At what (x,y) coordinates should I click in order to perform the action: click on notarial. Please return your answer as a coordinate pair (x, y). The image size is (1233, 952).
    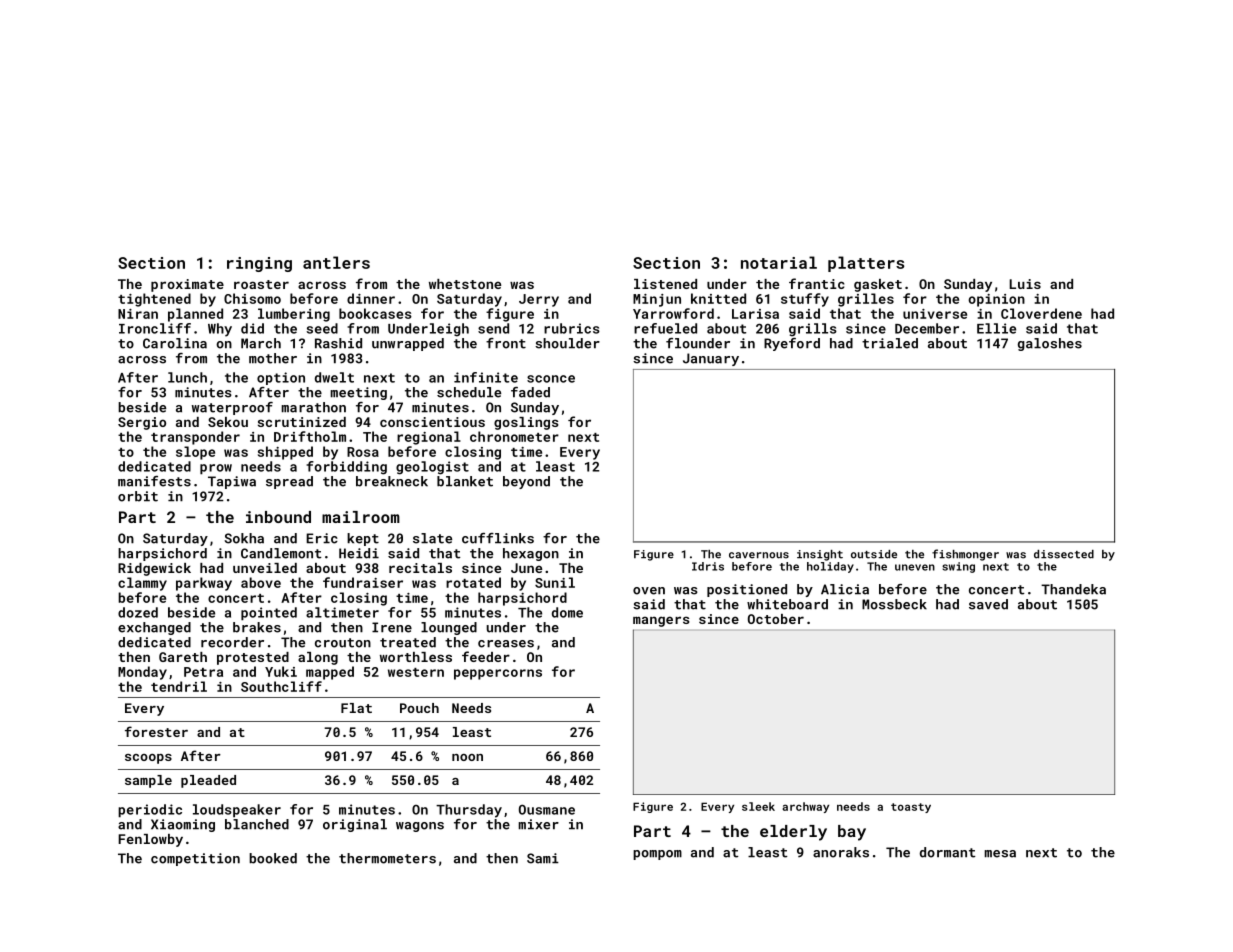
    Looking at the image, I should click on (779, 262).
